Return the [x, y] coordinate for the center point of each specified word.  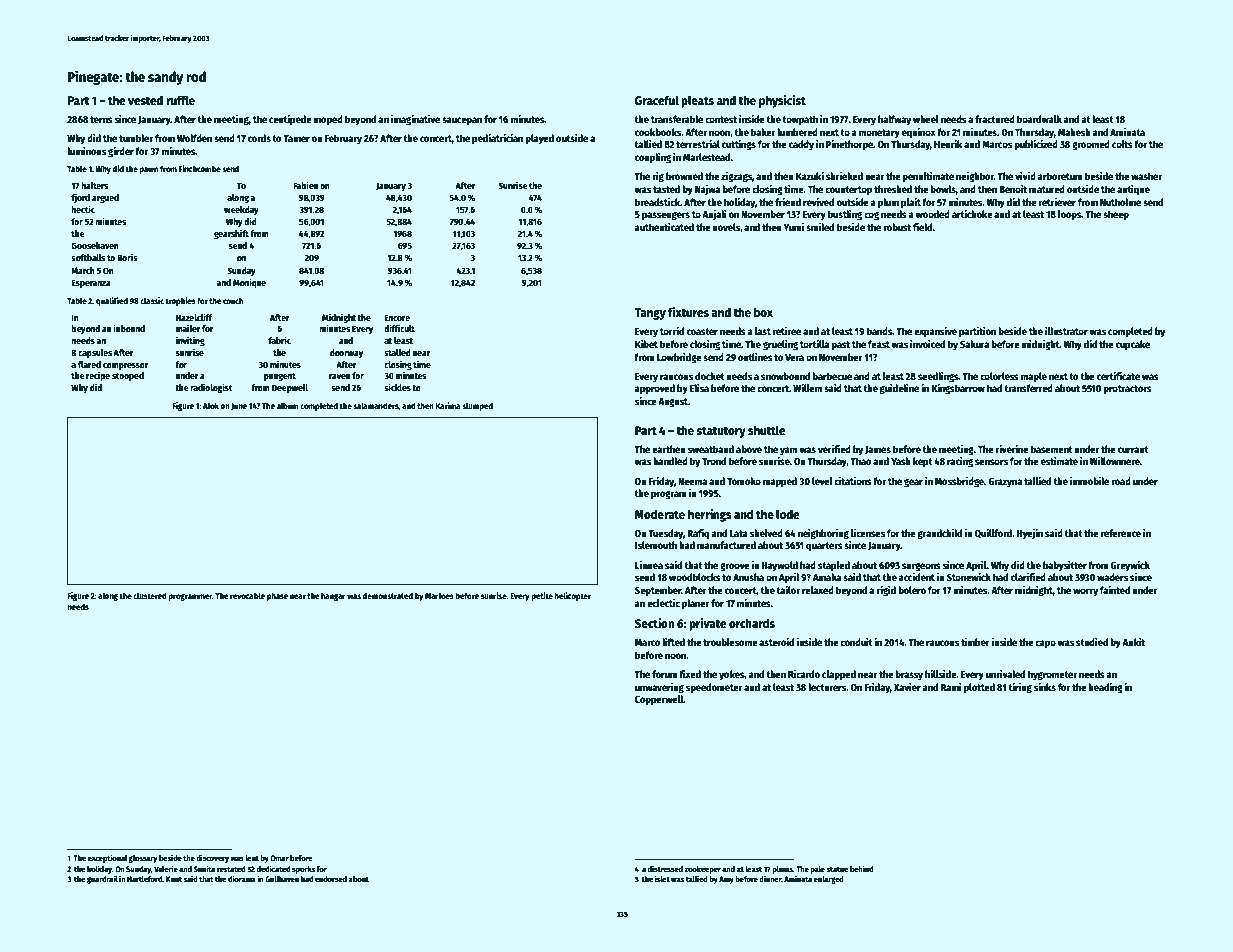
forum [665, 674]
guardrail [102, 879]
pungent [280, 377]
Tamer [296, 138]
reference [1121, 533]
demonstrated [388, 595]
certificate [1118, 376]
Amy [726, 880]
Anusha [748, 577]
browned [684, 176]
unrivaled [1005, 674]
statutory [721, 432]
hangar [333, 596]
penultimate [928, 177]
